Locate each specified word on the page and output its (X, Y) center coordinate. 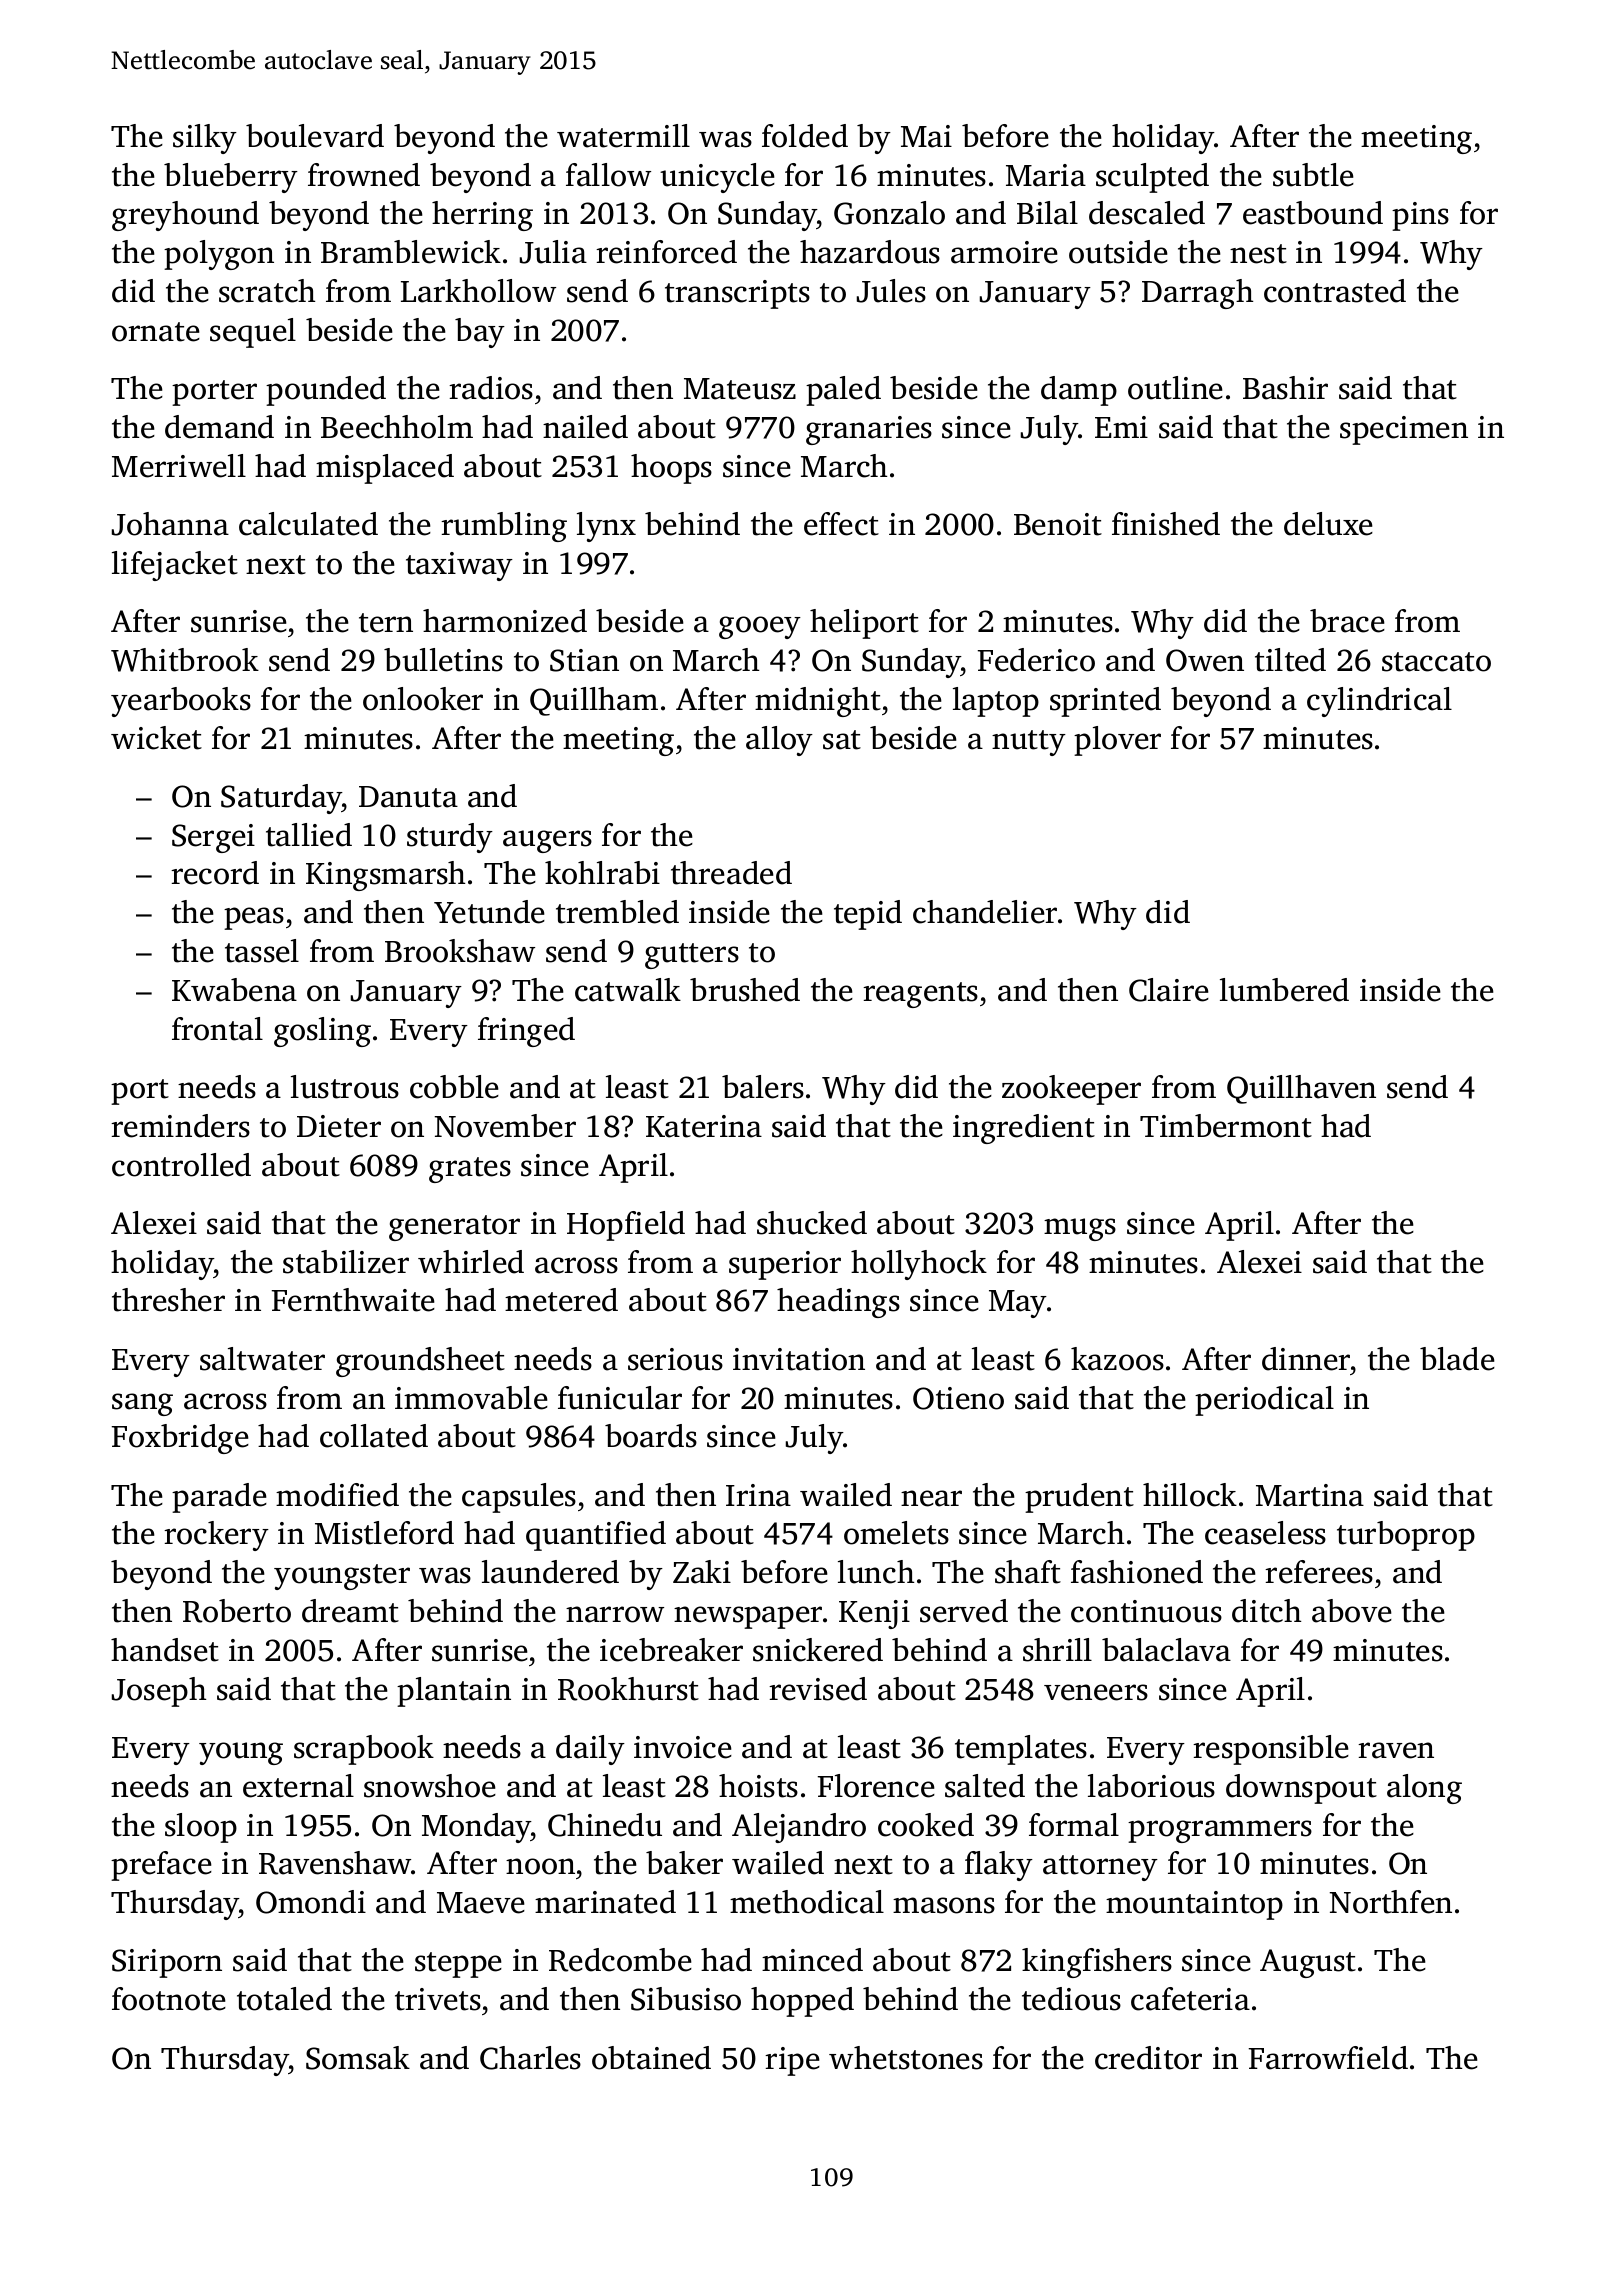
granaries (869, 430)
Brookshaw (460, 951)
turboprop (1406, 1536)
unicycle (717, 178)
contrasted (1335, 291)
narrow (615, 1614)
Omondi (311, 1902)
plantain (454, 1692)
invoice (683, 1747)
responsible (1271, 1750)
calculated (308, 524)
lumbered (1284, 990)
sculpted (1152, 178)
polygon (219, 255)
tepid (868, 915)
